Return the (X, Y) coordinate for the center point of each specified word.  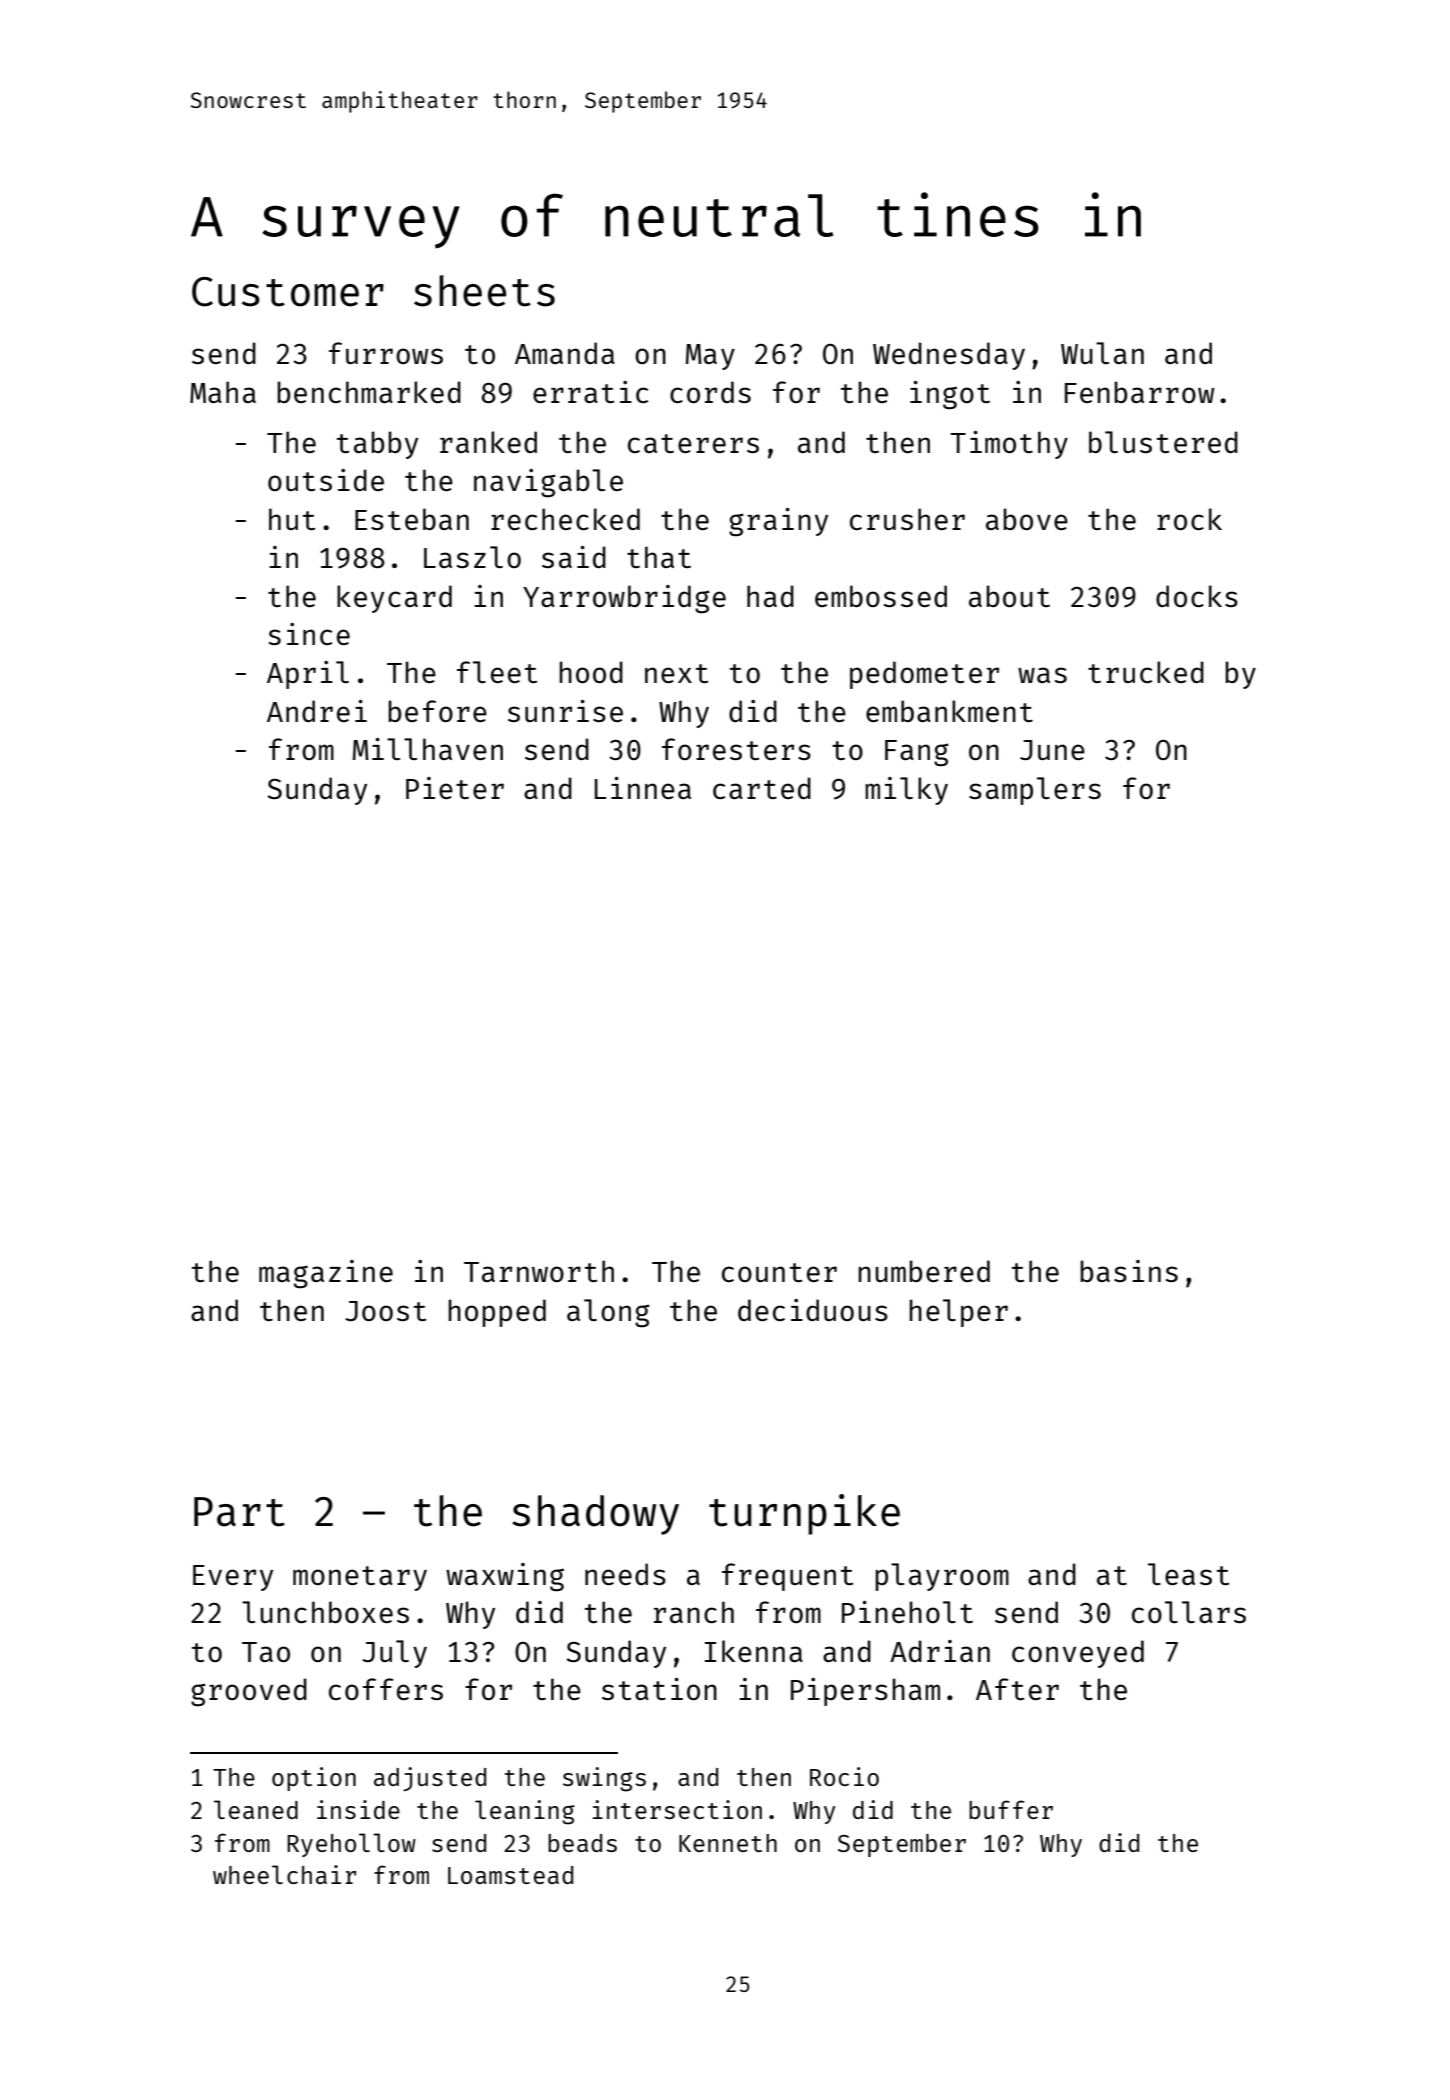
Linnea (643, 788)
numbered (924, 1271)
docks (1197, 596)
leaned (256, 1809)
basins (1129, 1271)
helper (958, 1313)
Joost (385, 1311)
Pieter (455, 788)
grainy (778, 522)
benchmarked (369, 392)
